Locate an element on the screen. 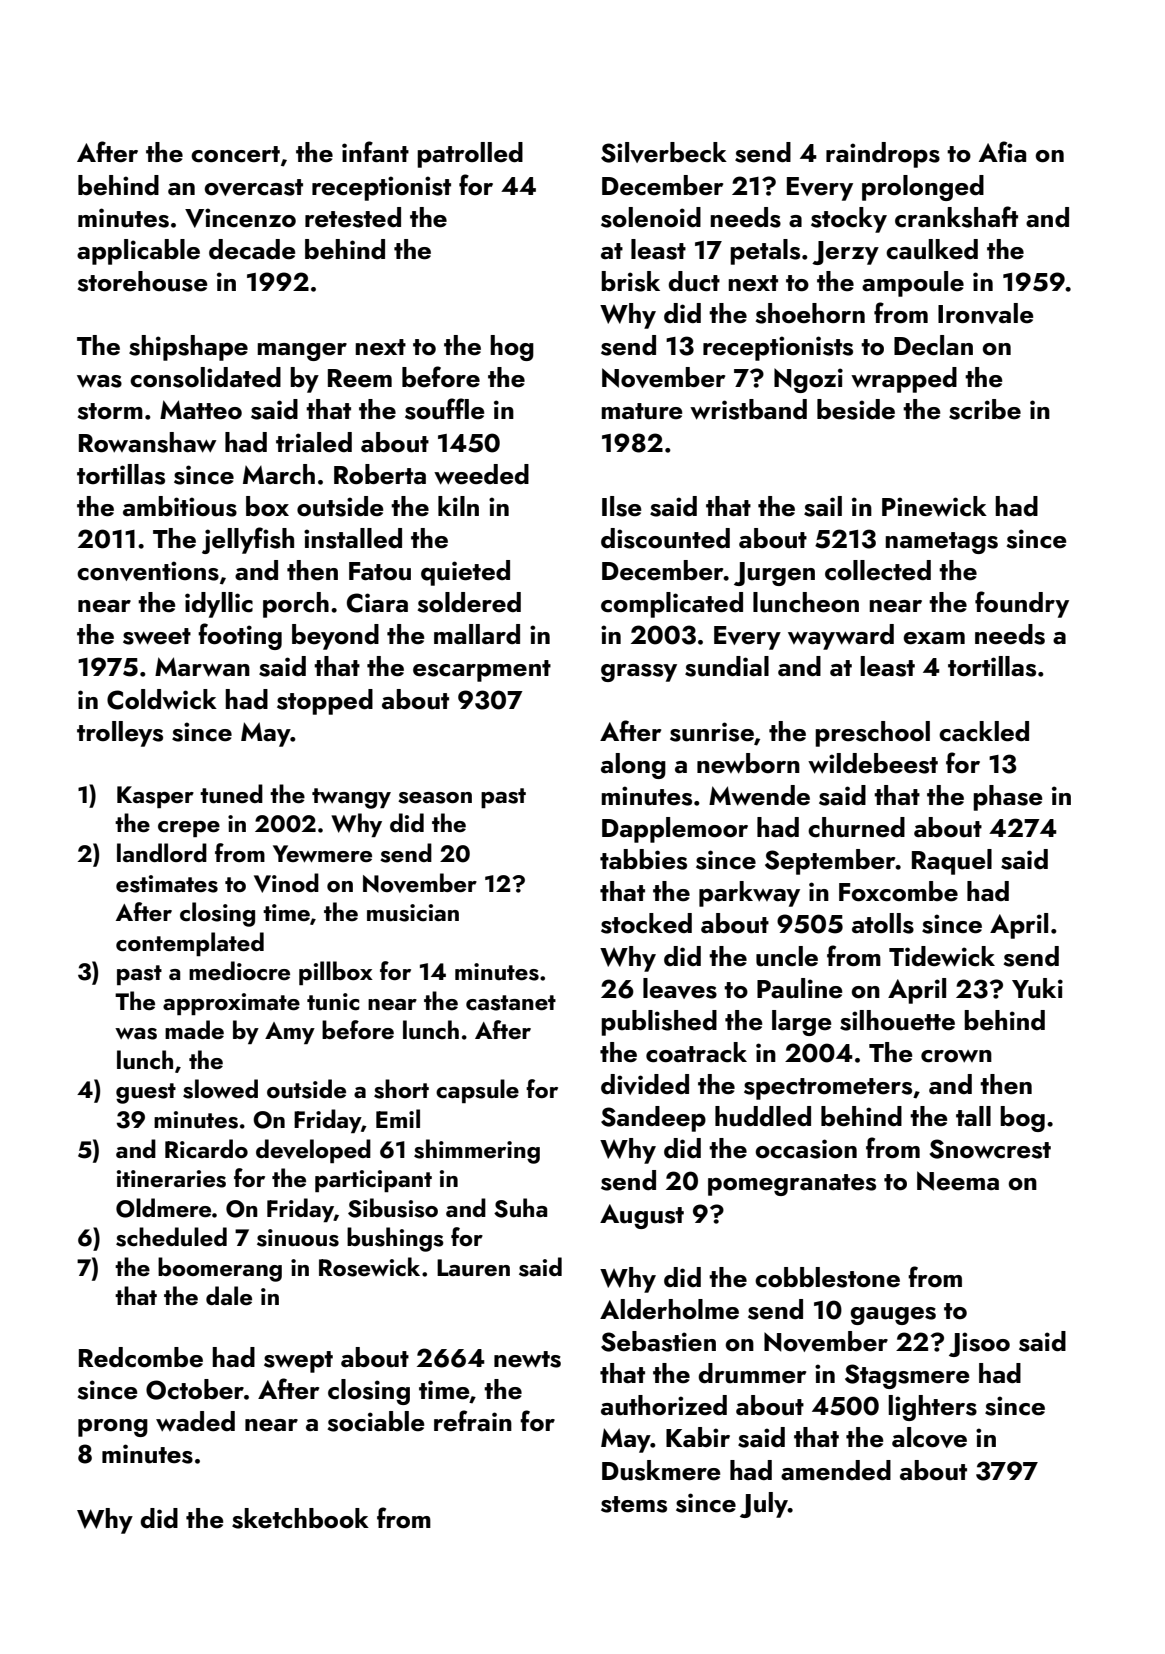  Ironvale is located at coordinates (986, 313).
